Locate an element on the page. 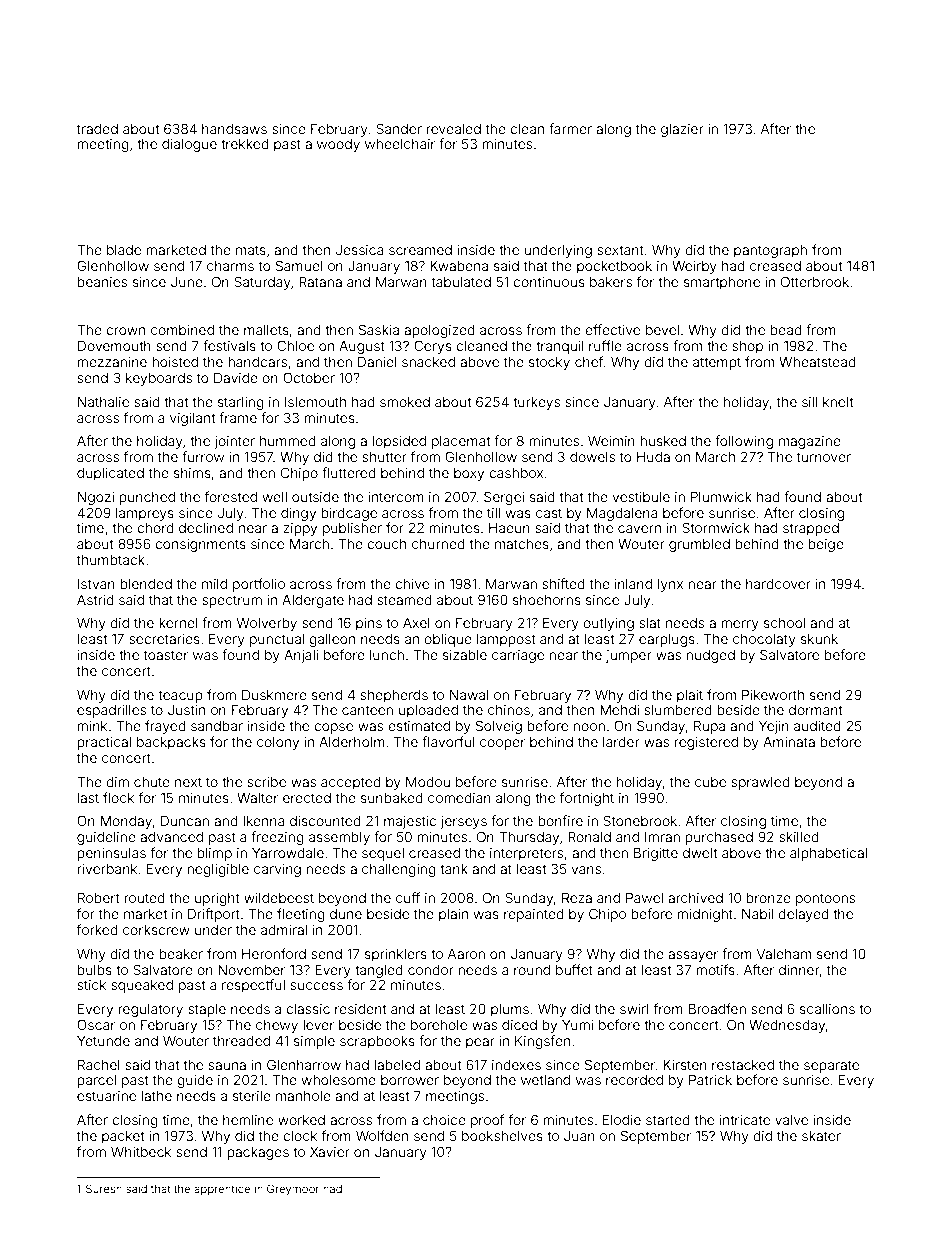 The image size is (952, 1233). farmer is located at coordinates (570, 128).
